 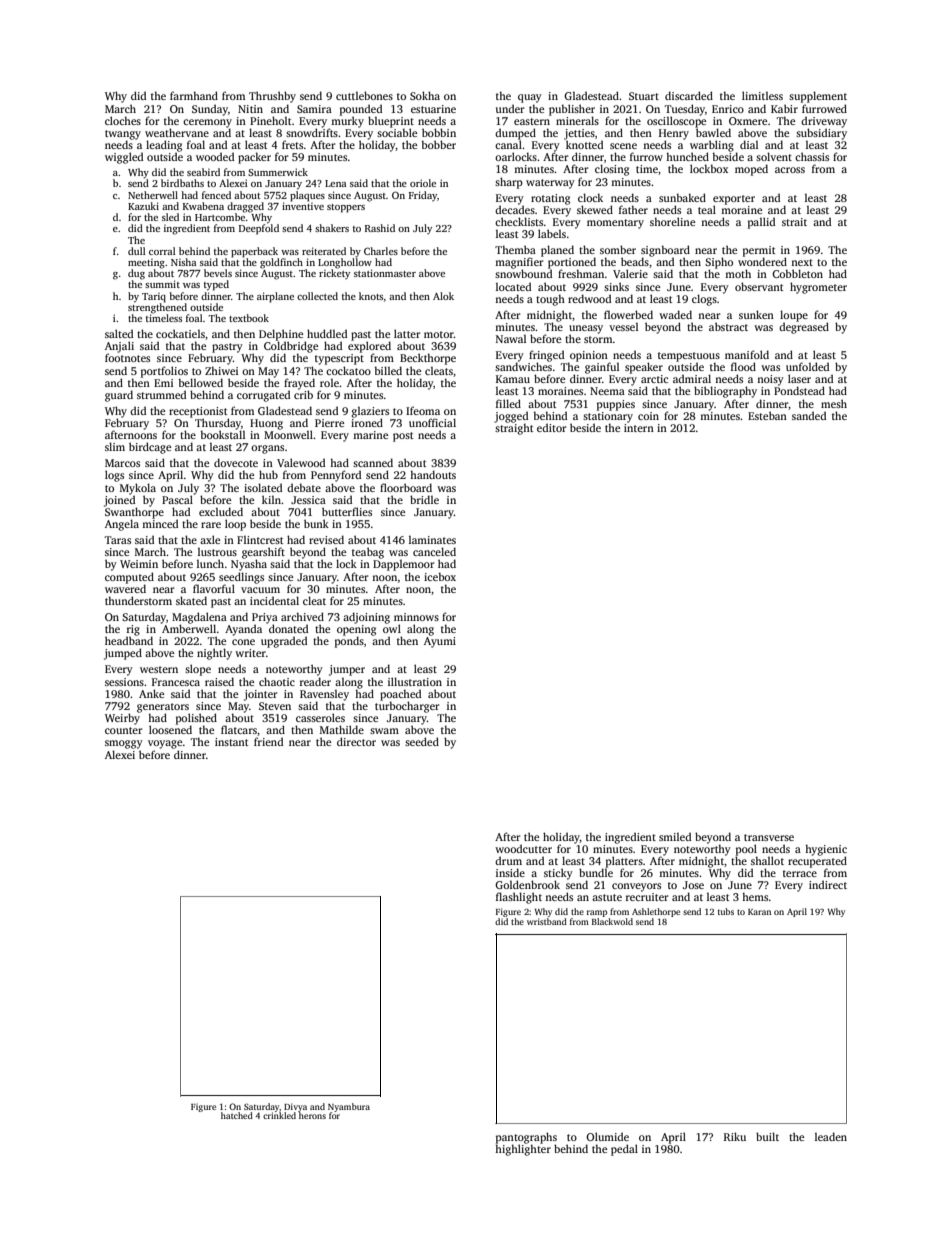 I want to click on Karan, so click(x=759, y=912).
